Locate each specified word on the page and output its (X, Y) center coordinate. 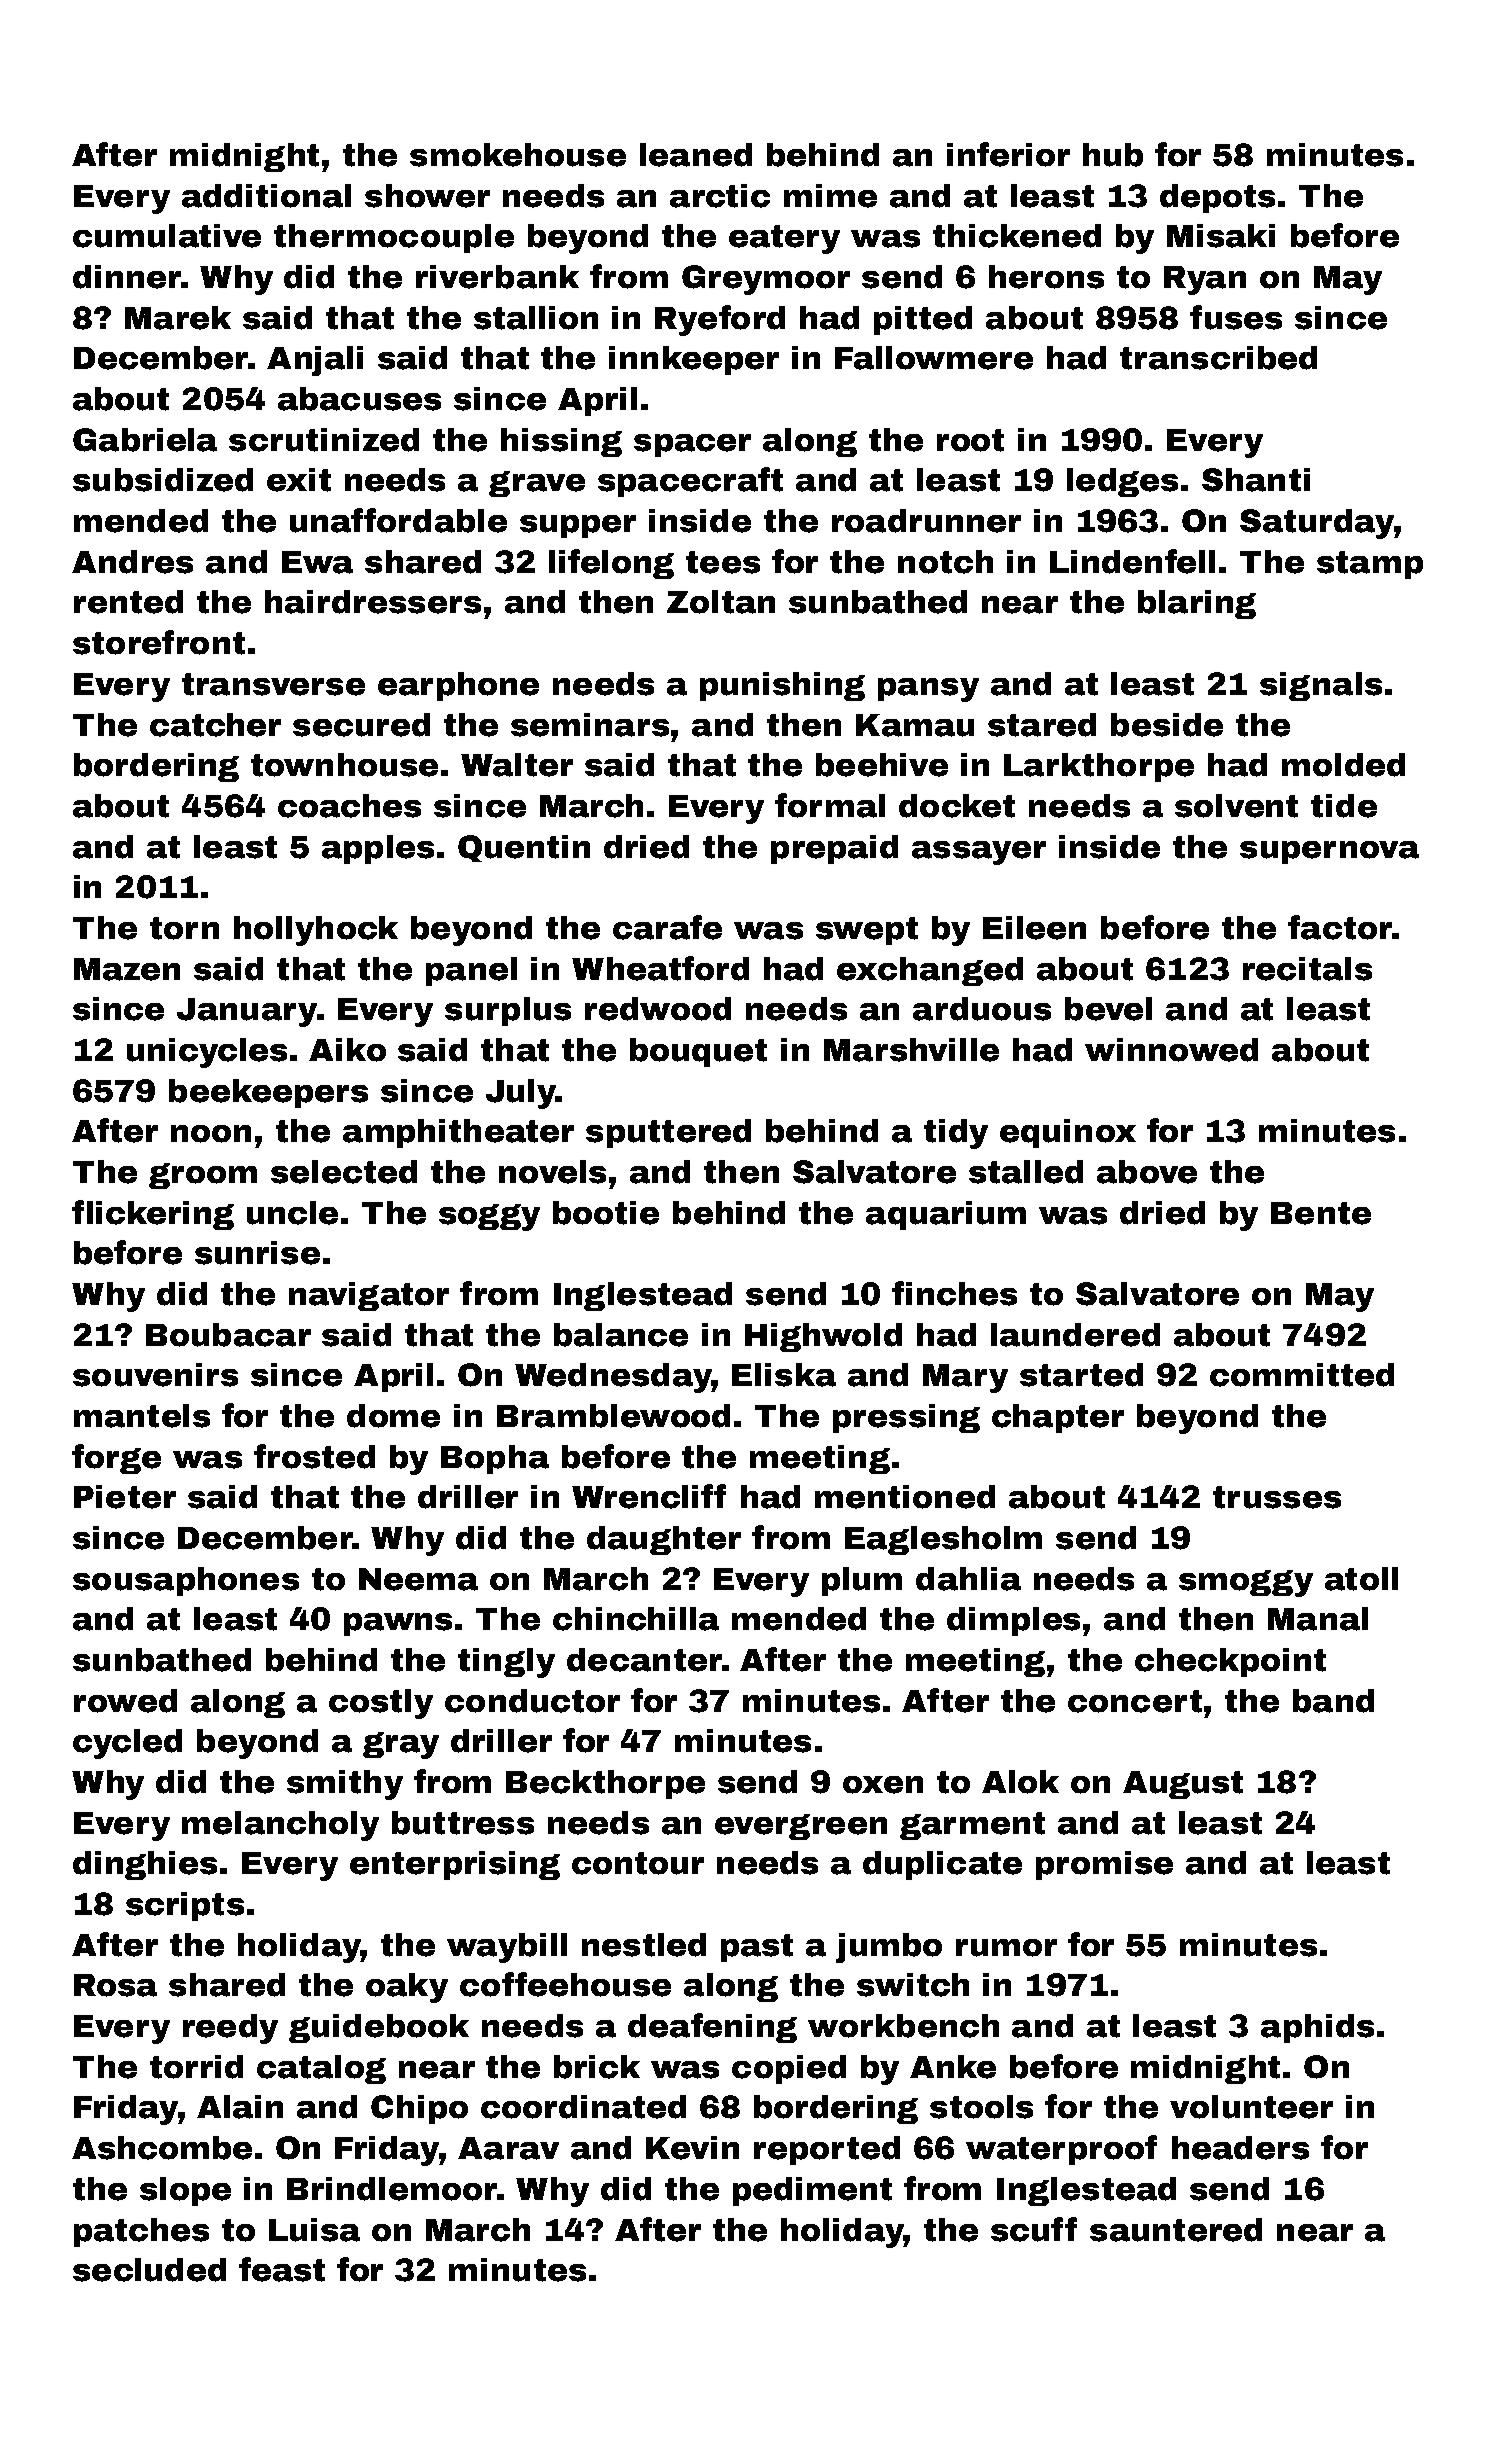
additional (266, 196)
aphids (1317, 2028)
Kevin (692, 2148)
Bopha (495, 1459)
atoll (1361, 1579)
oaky (407, 1988)
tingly (506, 1663)
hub (1113, 155)
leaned (696, 155)
